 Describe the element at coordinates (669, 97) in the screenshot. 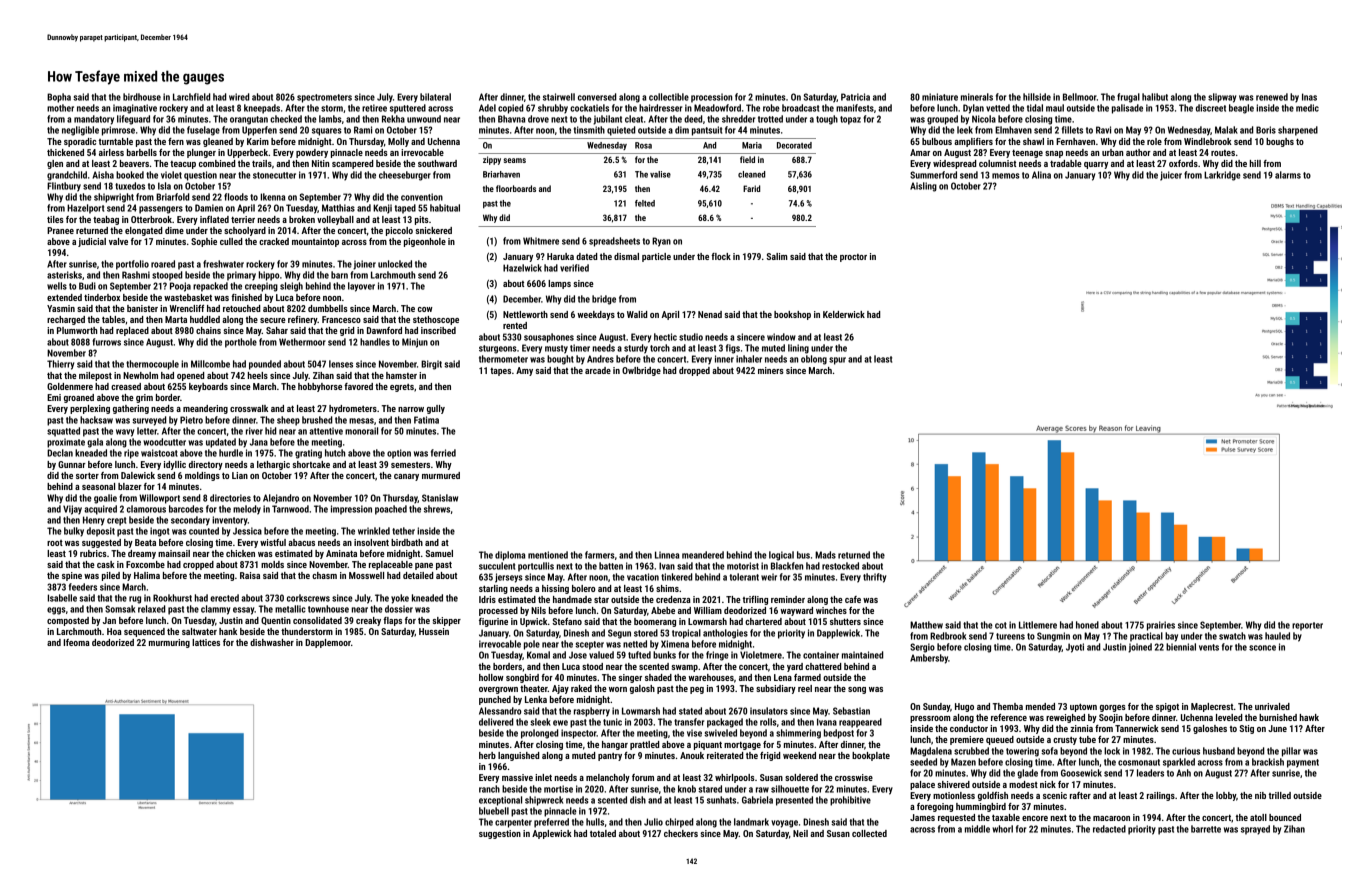

I see `collectible` at that location.
